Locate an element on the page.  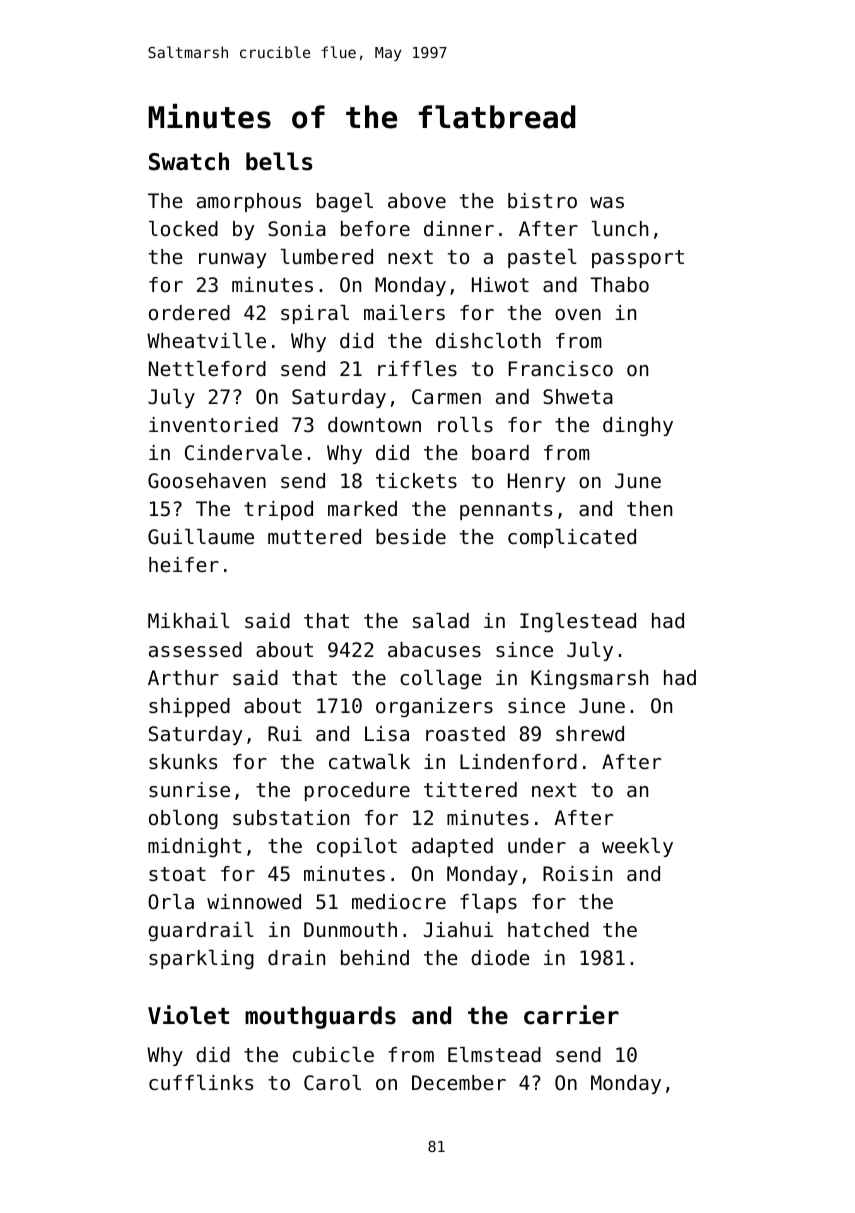
Goosehaven is located at coordinates (207, 481).
